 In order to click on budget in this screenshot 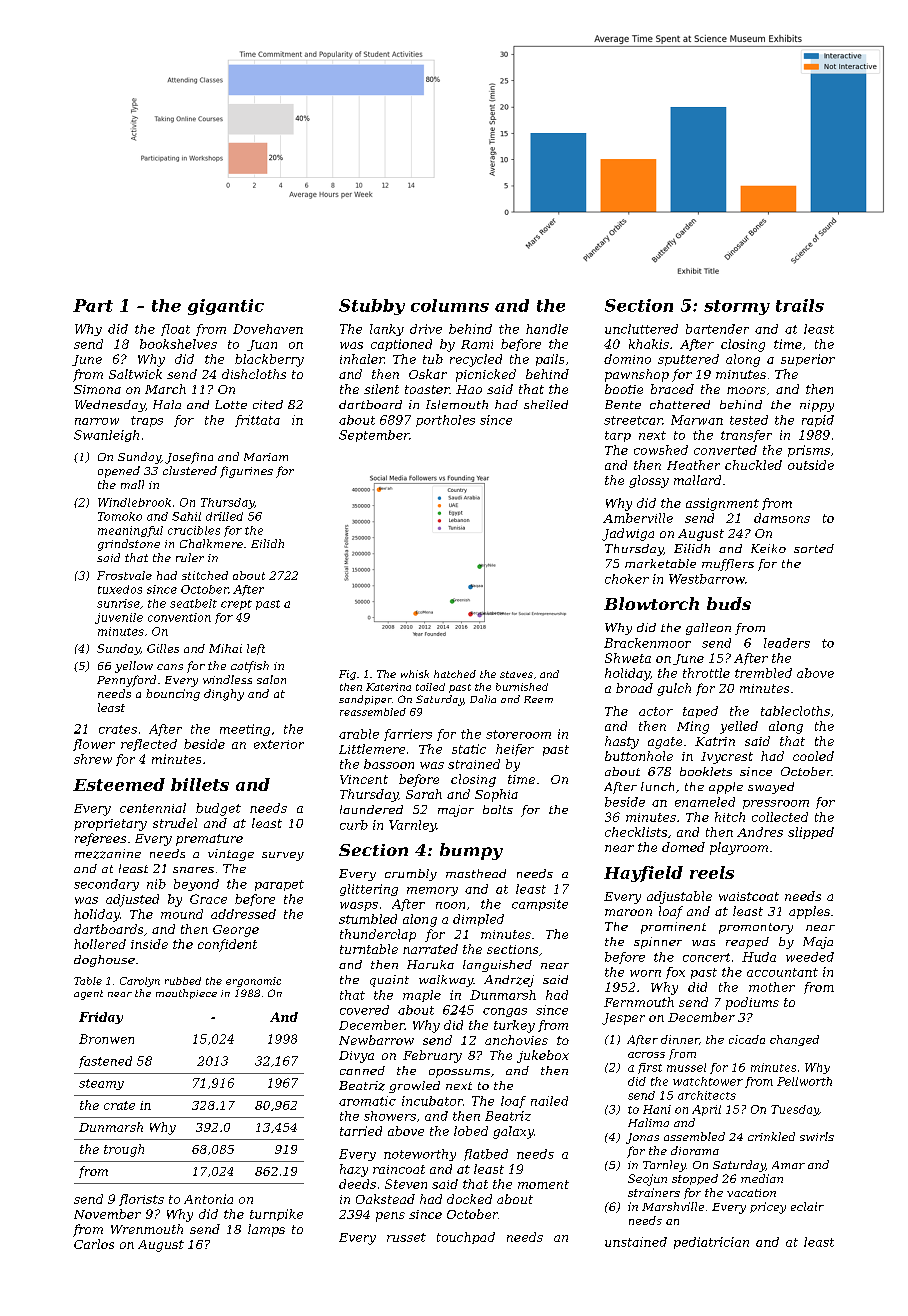, I will do `click(218, 809)`.
